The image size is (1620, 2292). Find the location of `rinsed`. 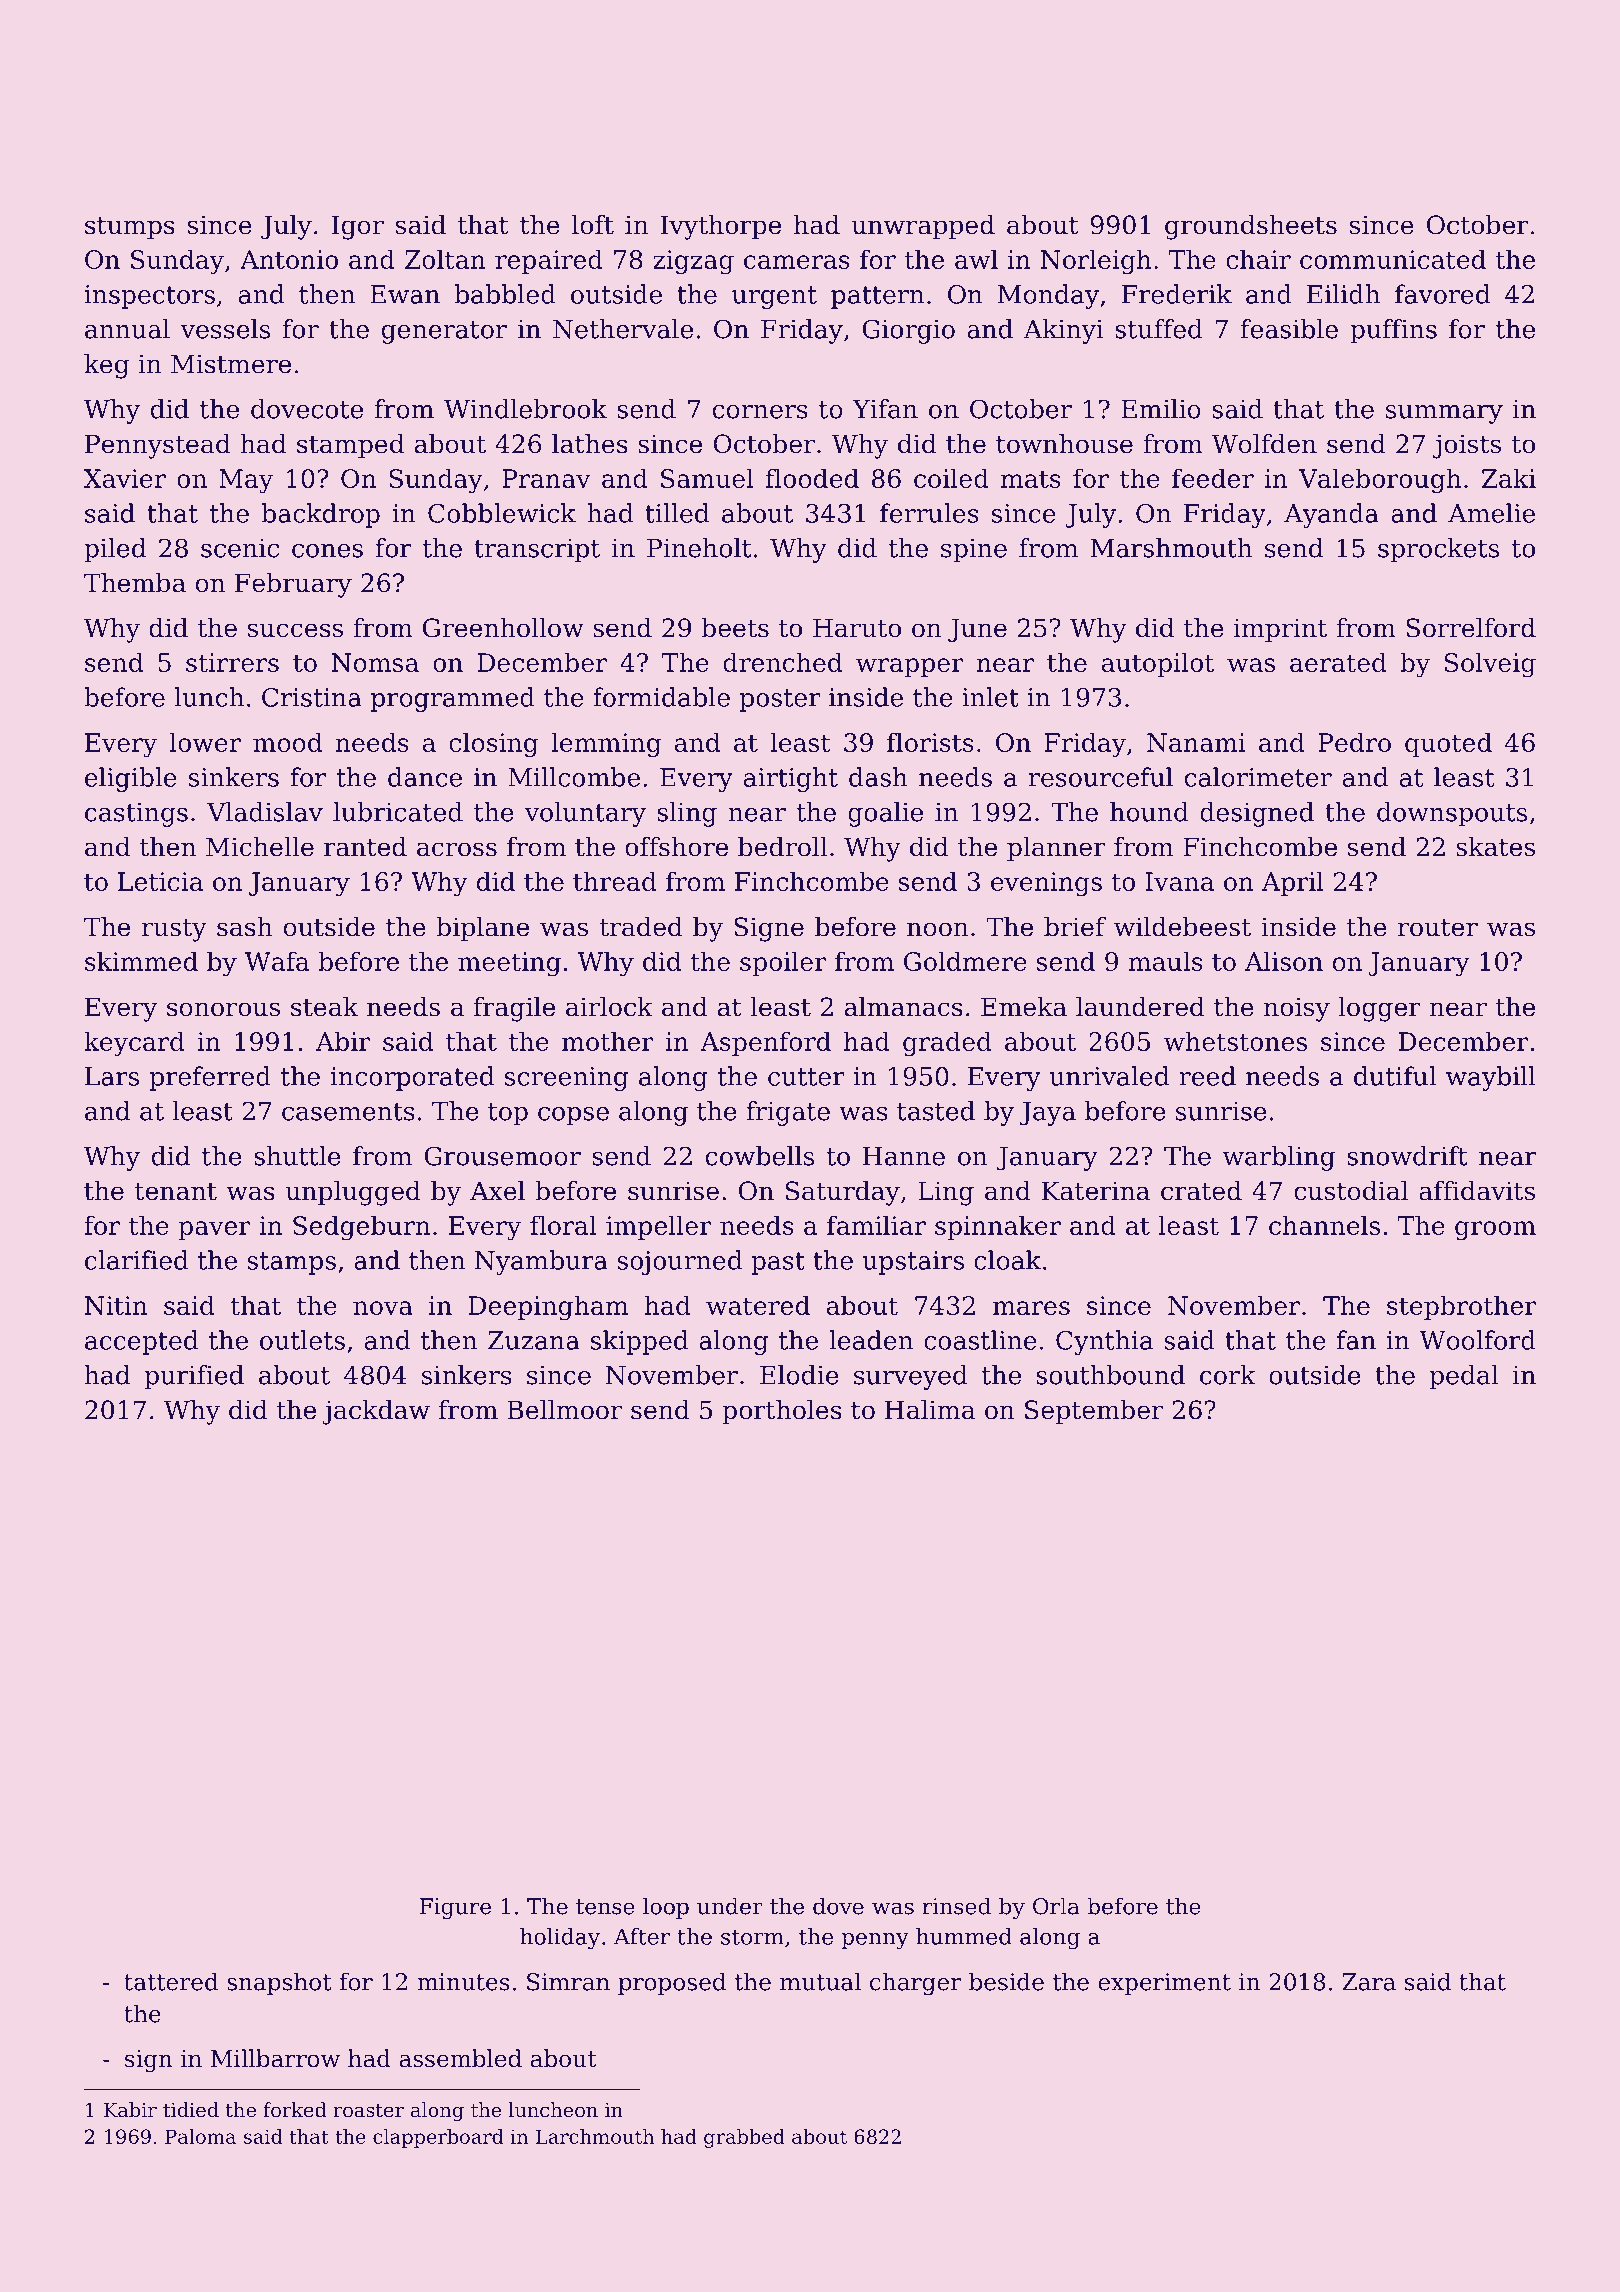

rinsed is located at coordinates (956, 1906).
